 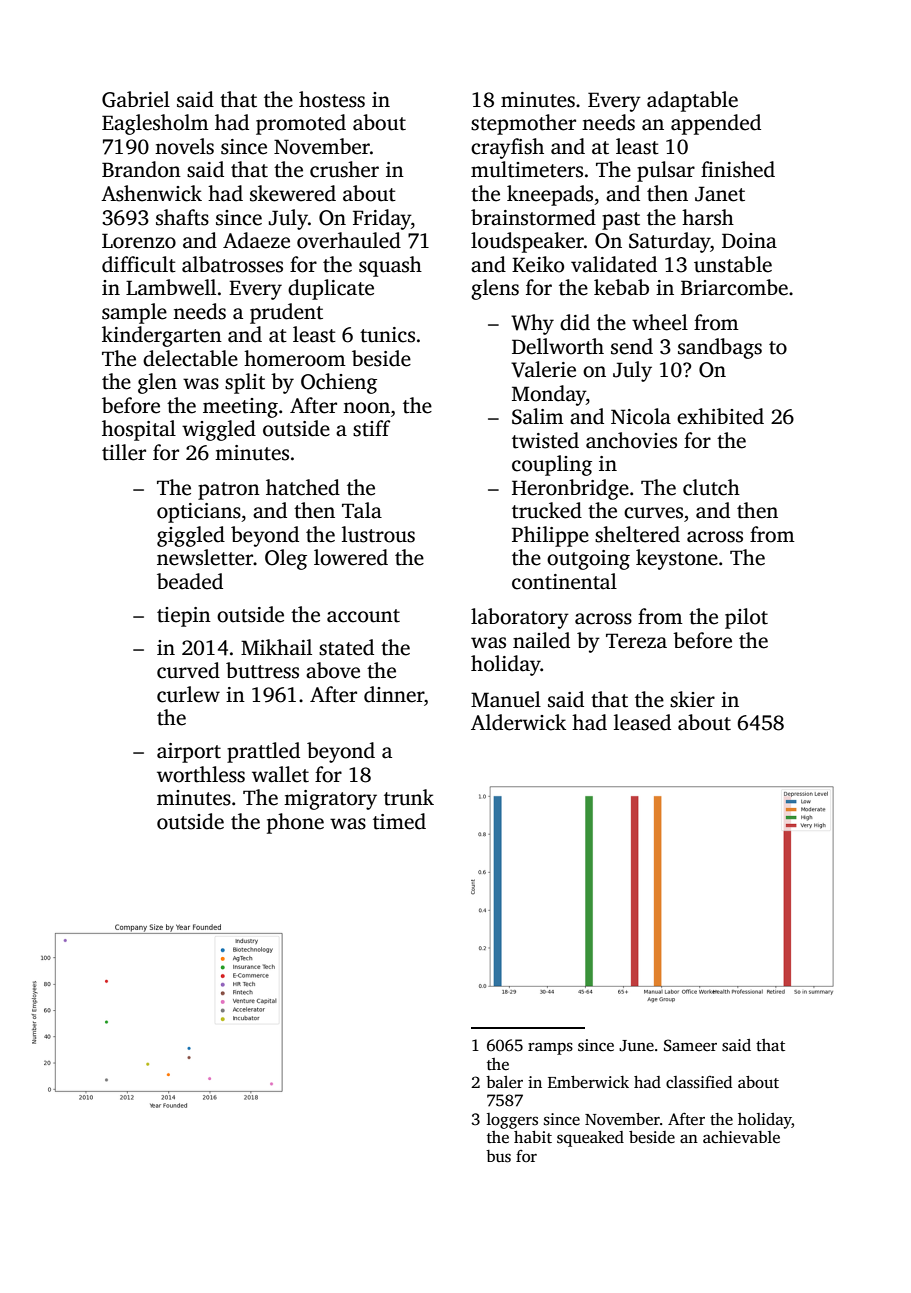 I want to click on curlew, so click(x=188, y=694).
